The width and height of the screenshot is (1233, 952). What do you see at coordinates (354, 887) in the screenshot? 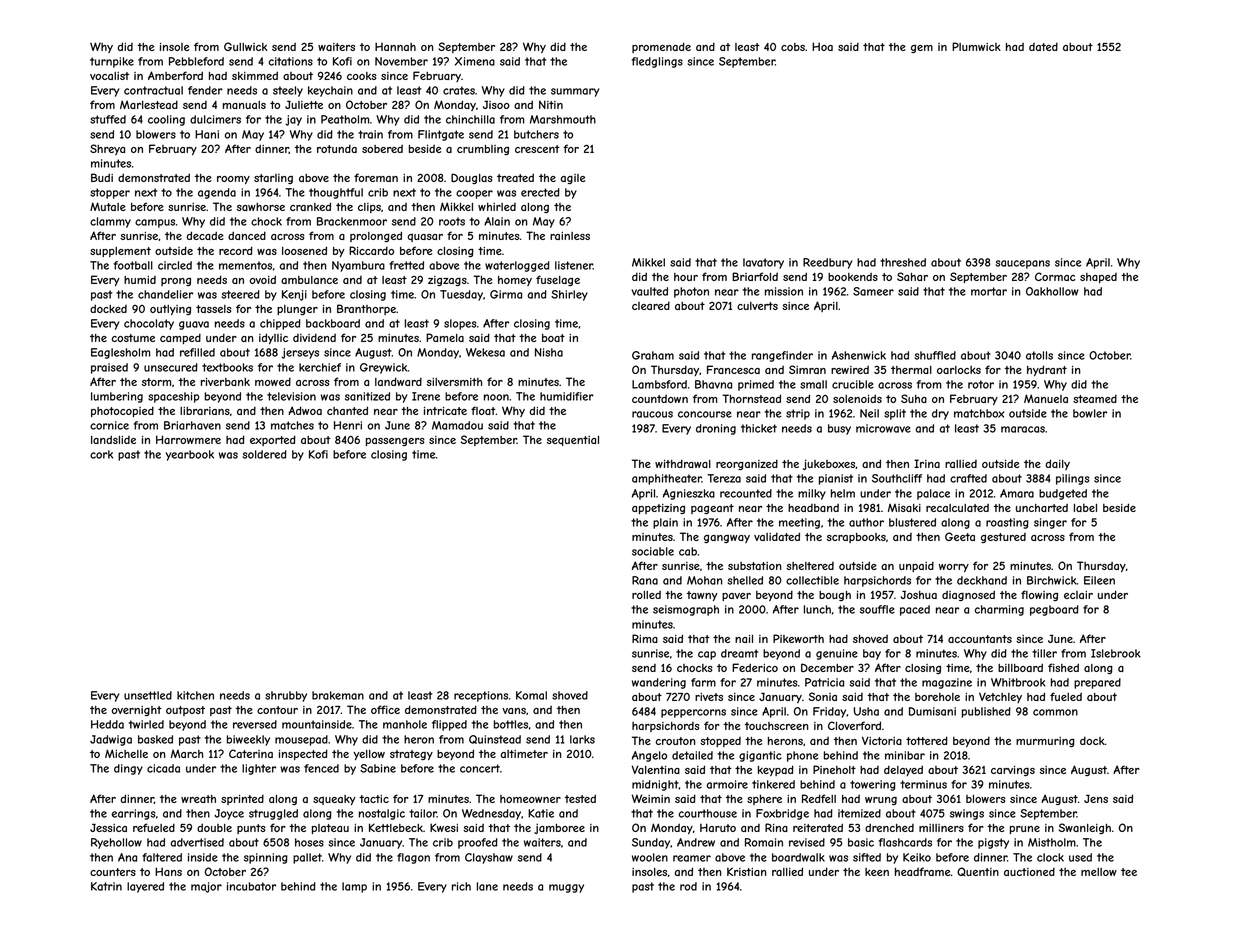
I see `lamp` at bounding box center [354, 887].
